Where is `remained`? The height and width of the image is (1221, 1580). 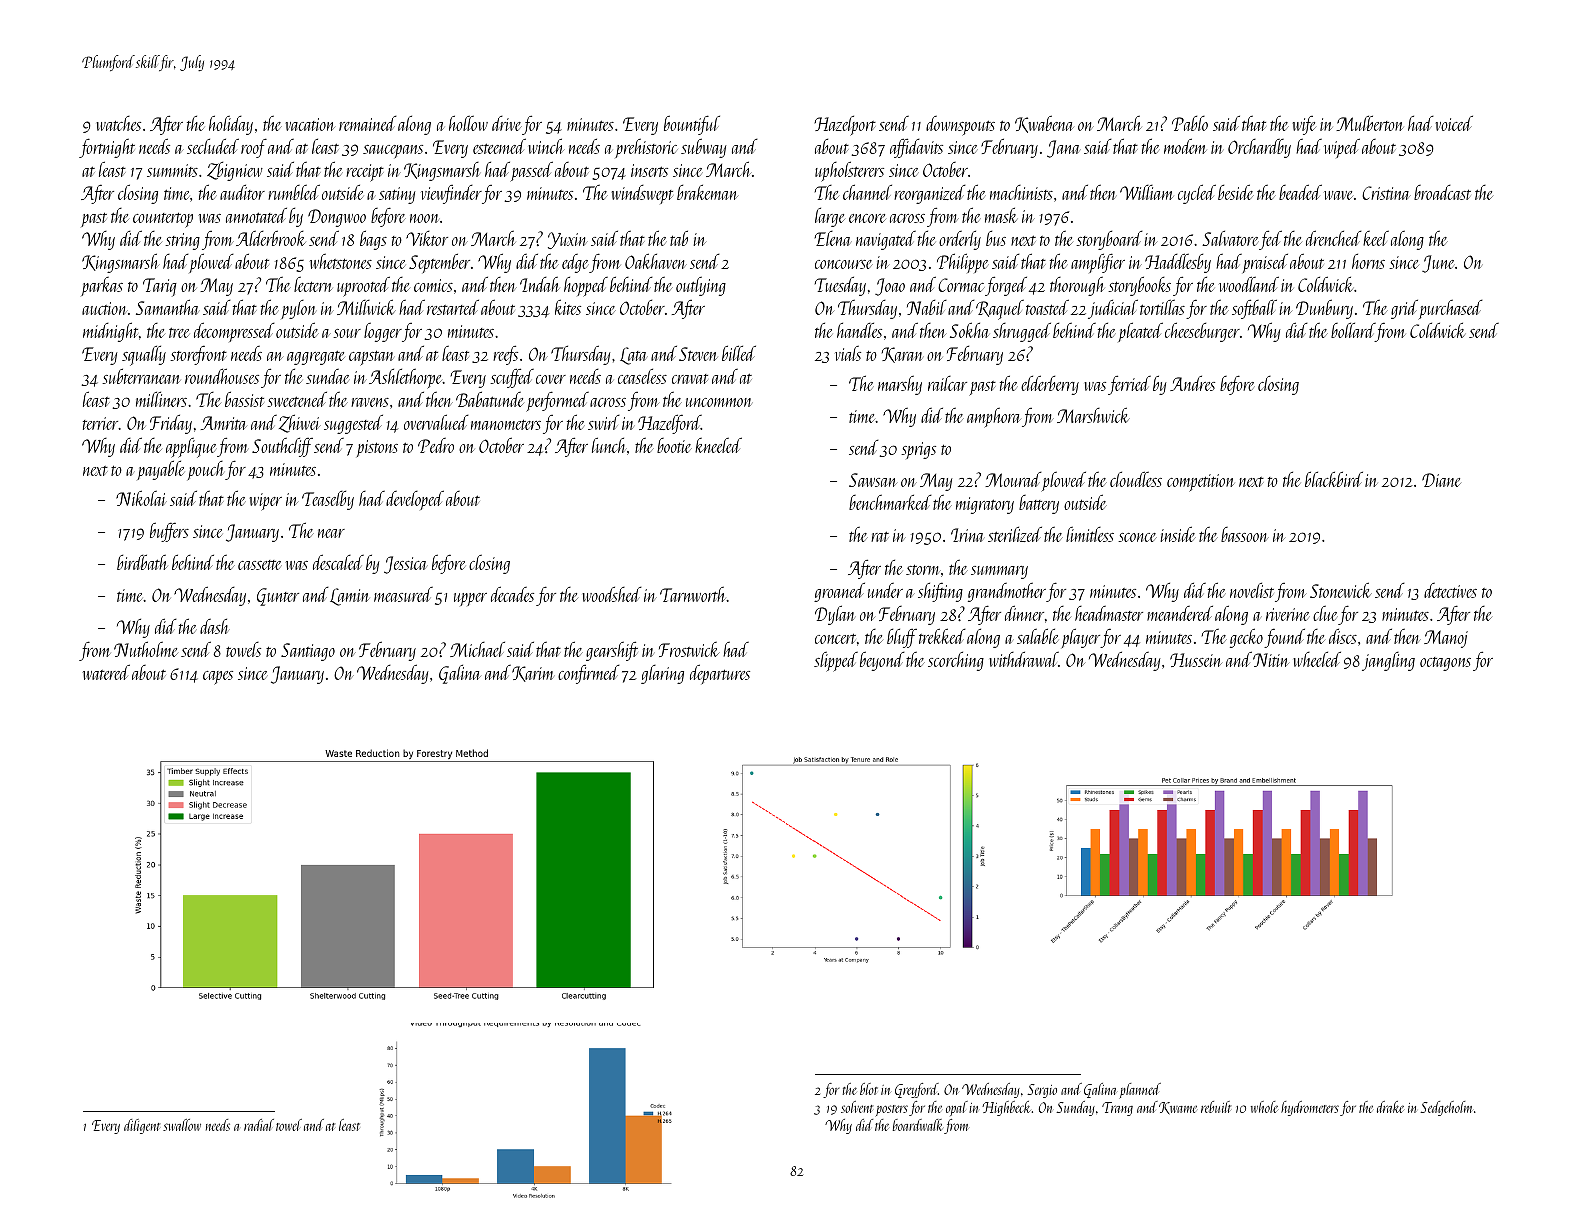
remained is located at coordinates (368, 123).
